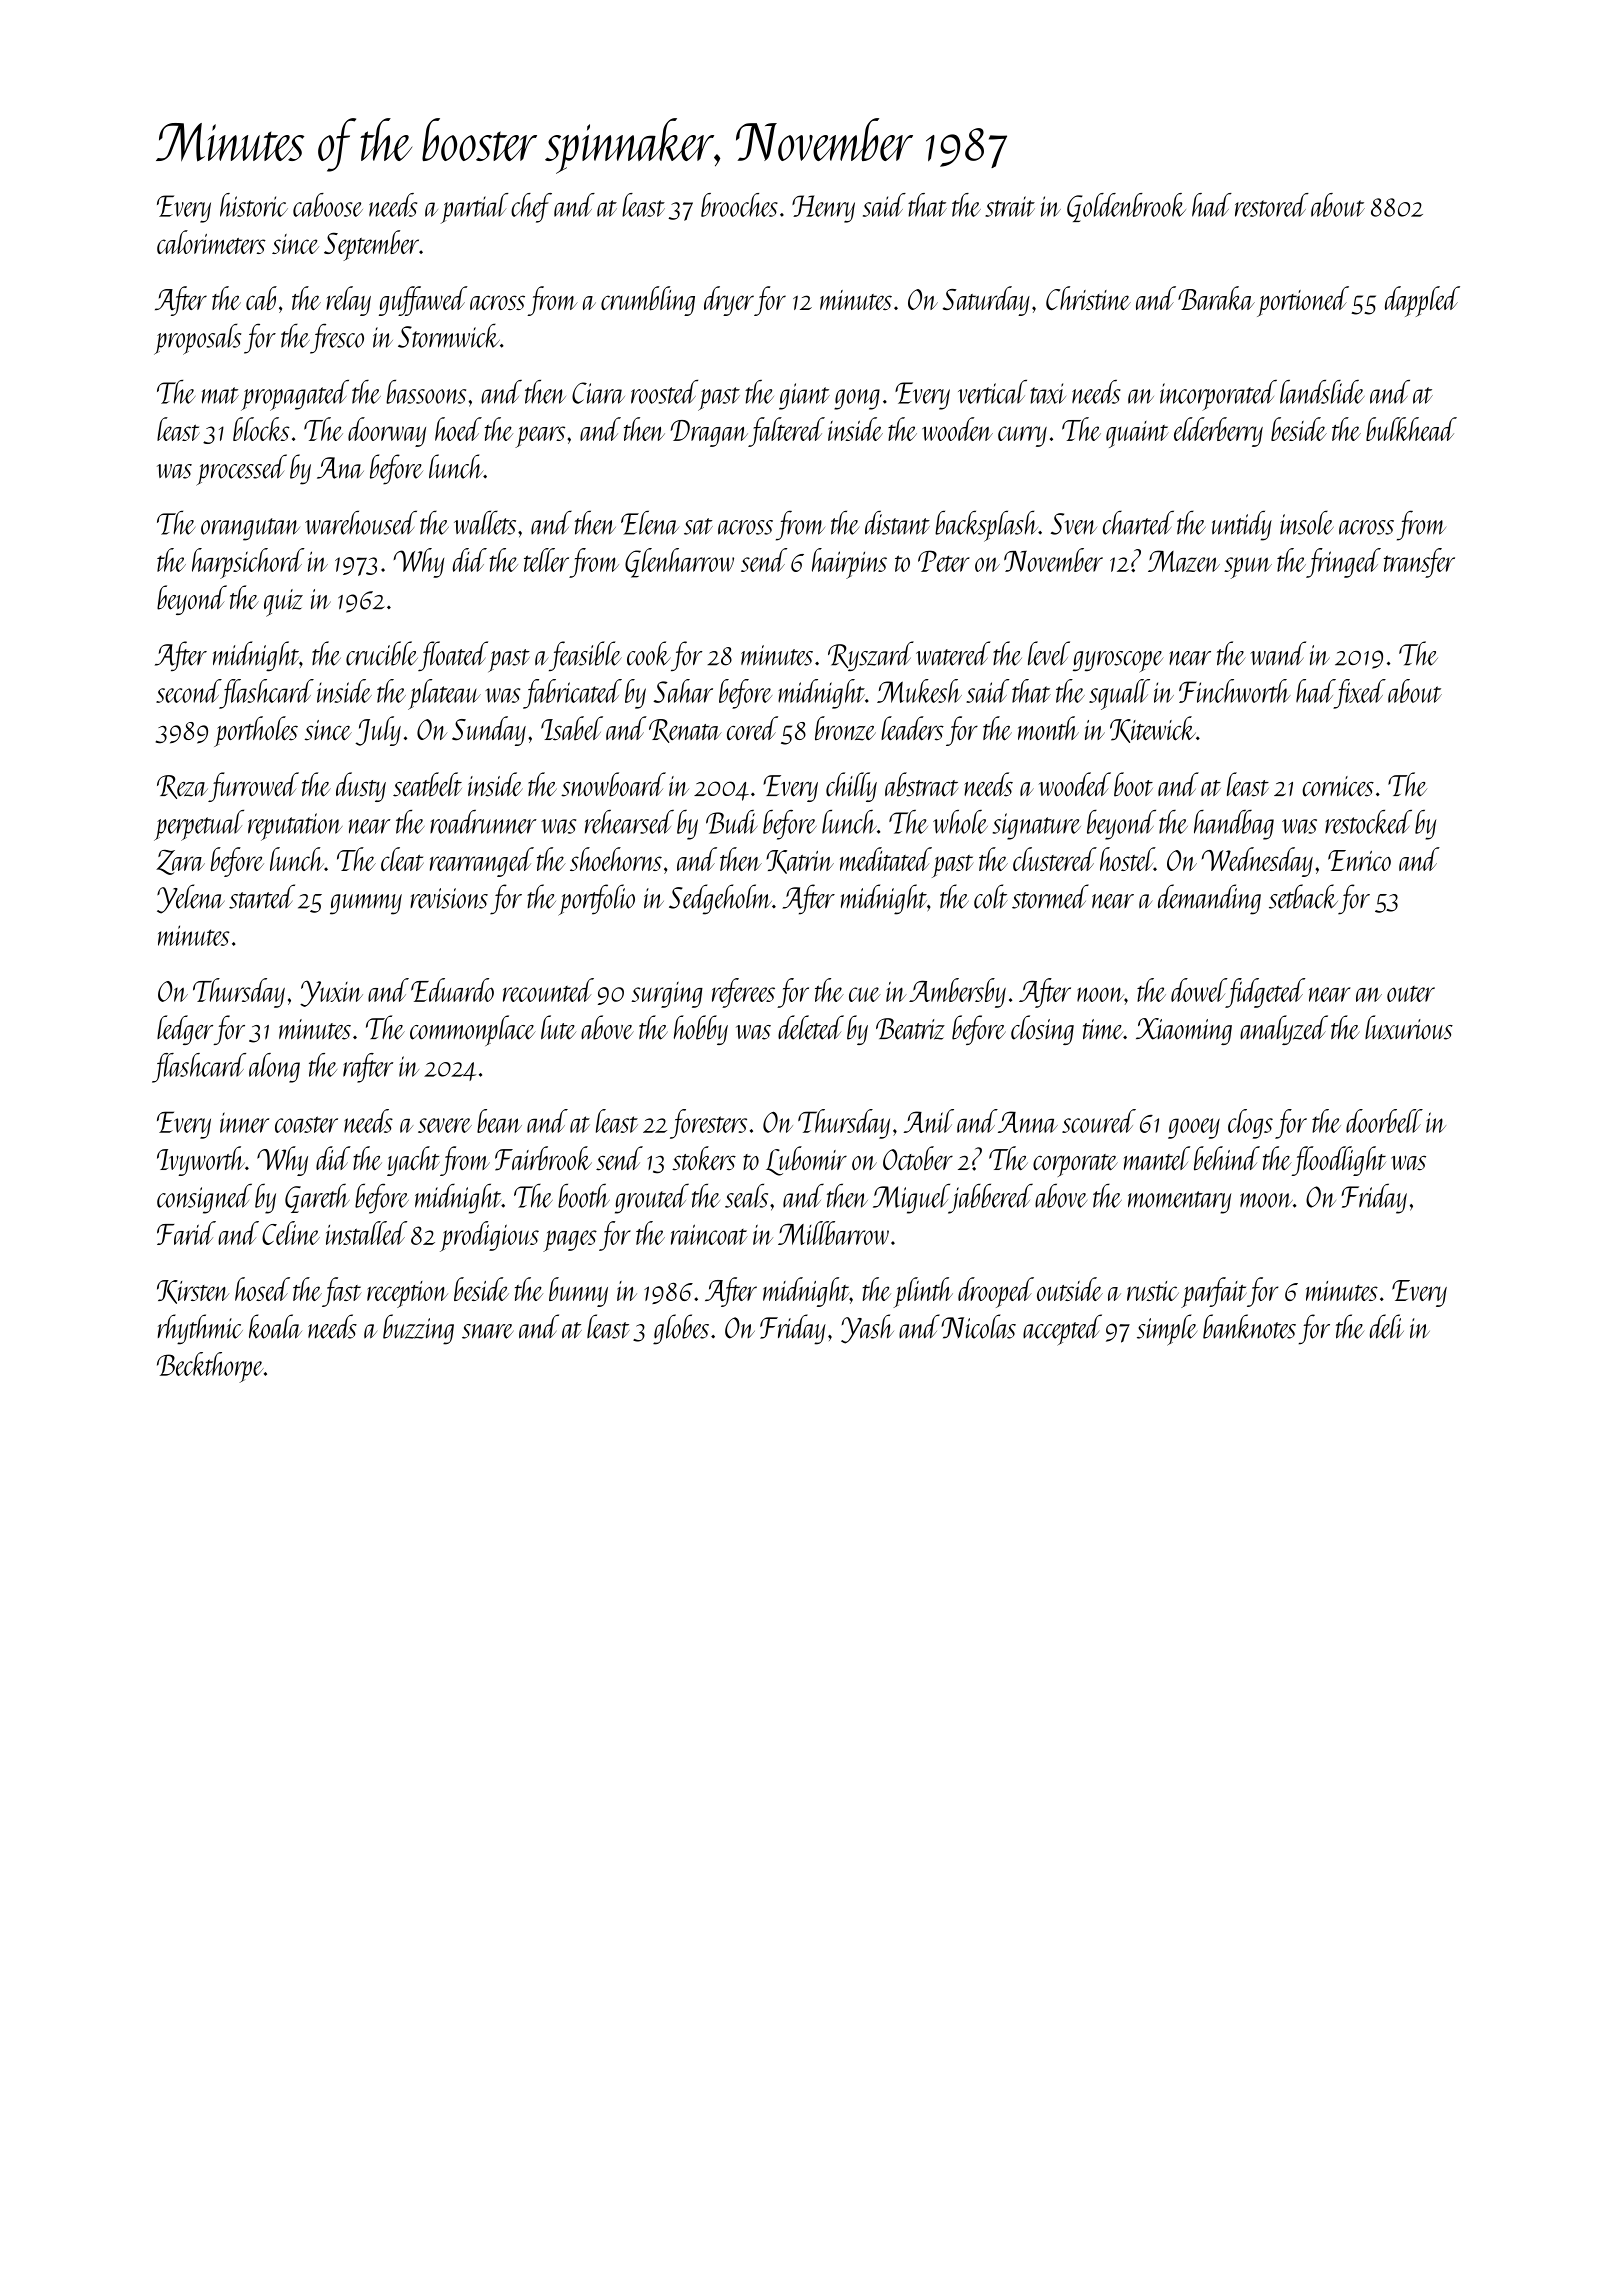 This page has width=1620, height=2292. I want to click on hosed, so click(262, 1289).
